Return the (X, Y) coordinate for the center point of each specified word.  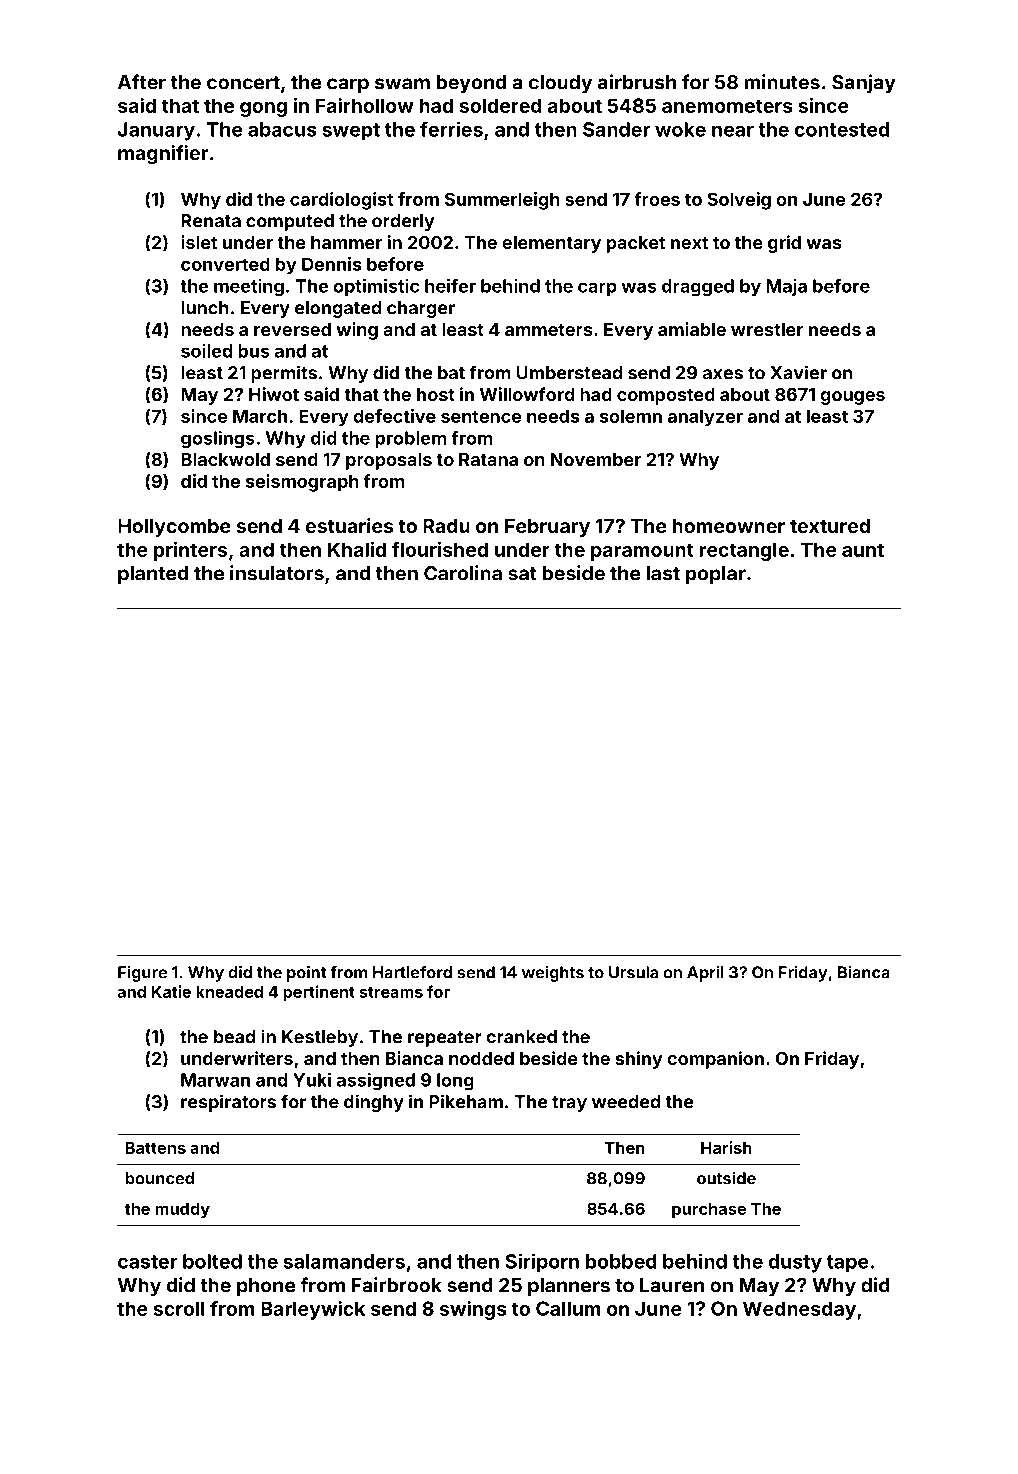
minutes (782, 82)
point (307, 974)
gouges (852, 398)
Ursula (633, 972)
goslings (218, 440)
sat (522, 574)
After (142, 82)
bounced (160, 1178)
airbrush (637, 82)
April (705, 974)
